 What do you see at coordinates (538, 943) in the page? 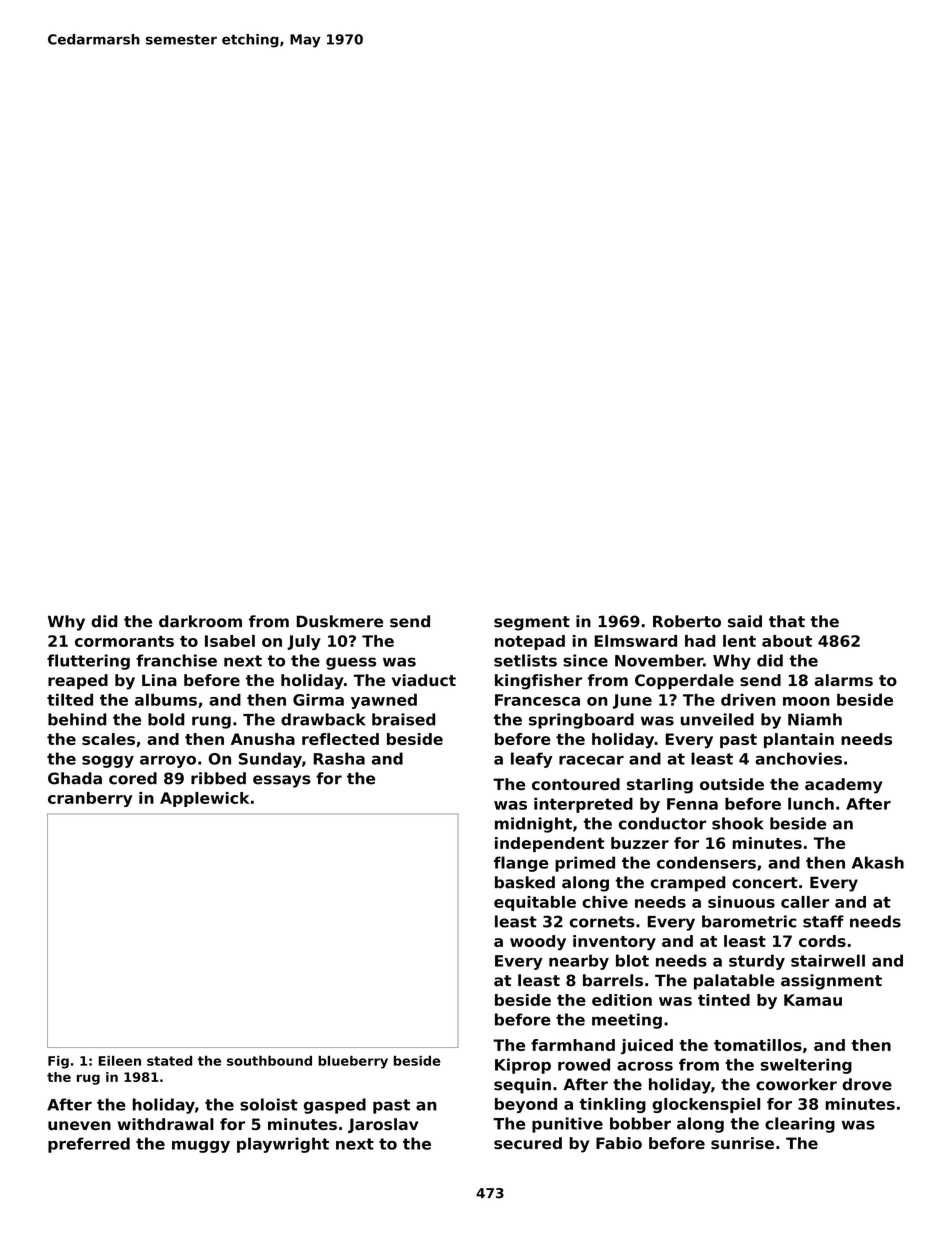
I see `woody` at bounding box center [538, 943].
